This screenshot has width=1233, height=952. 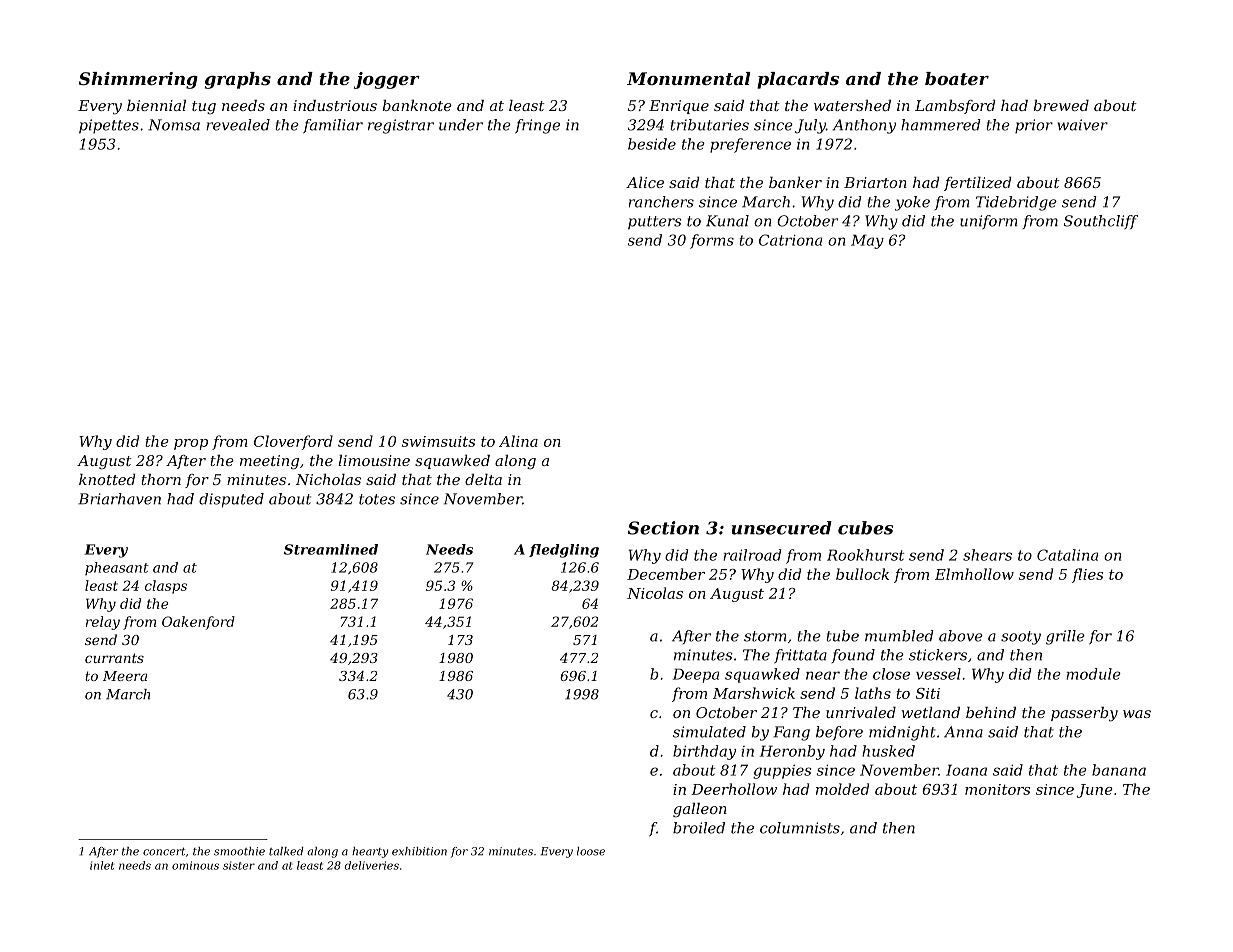 I want to click on disputed, so click(x=231, y=500).
